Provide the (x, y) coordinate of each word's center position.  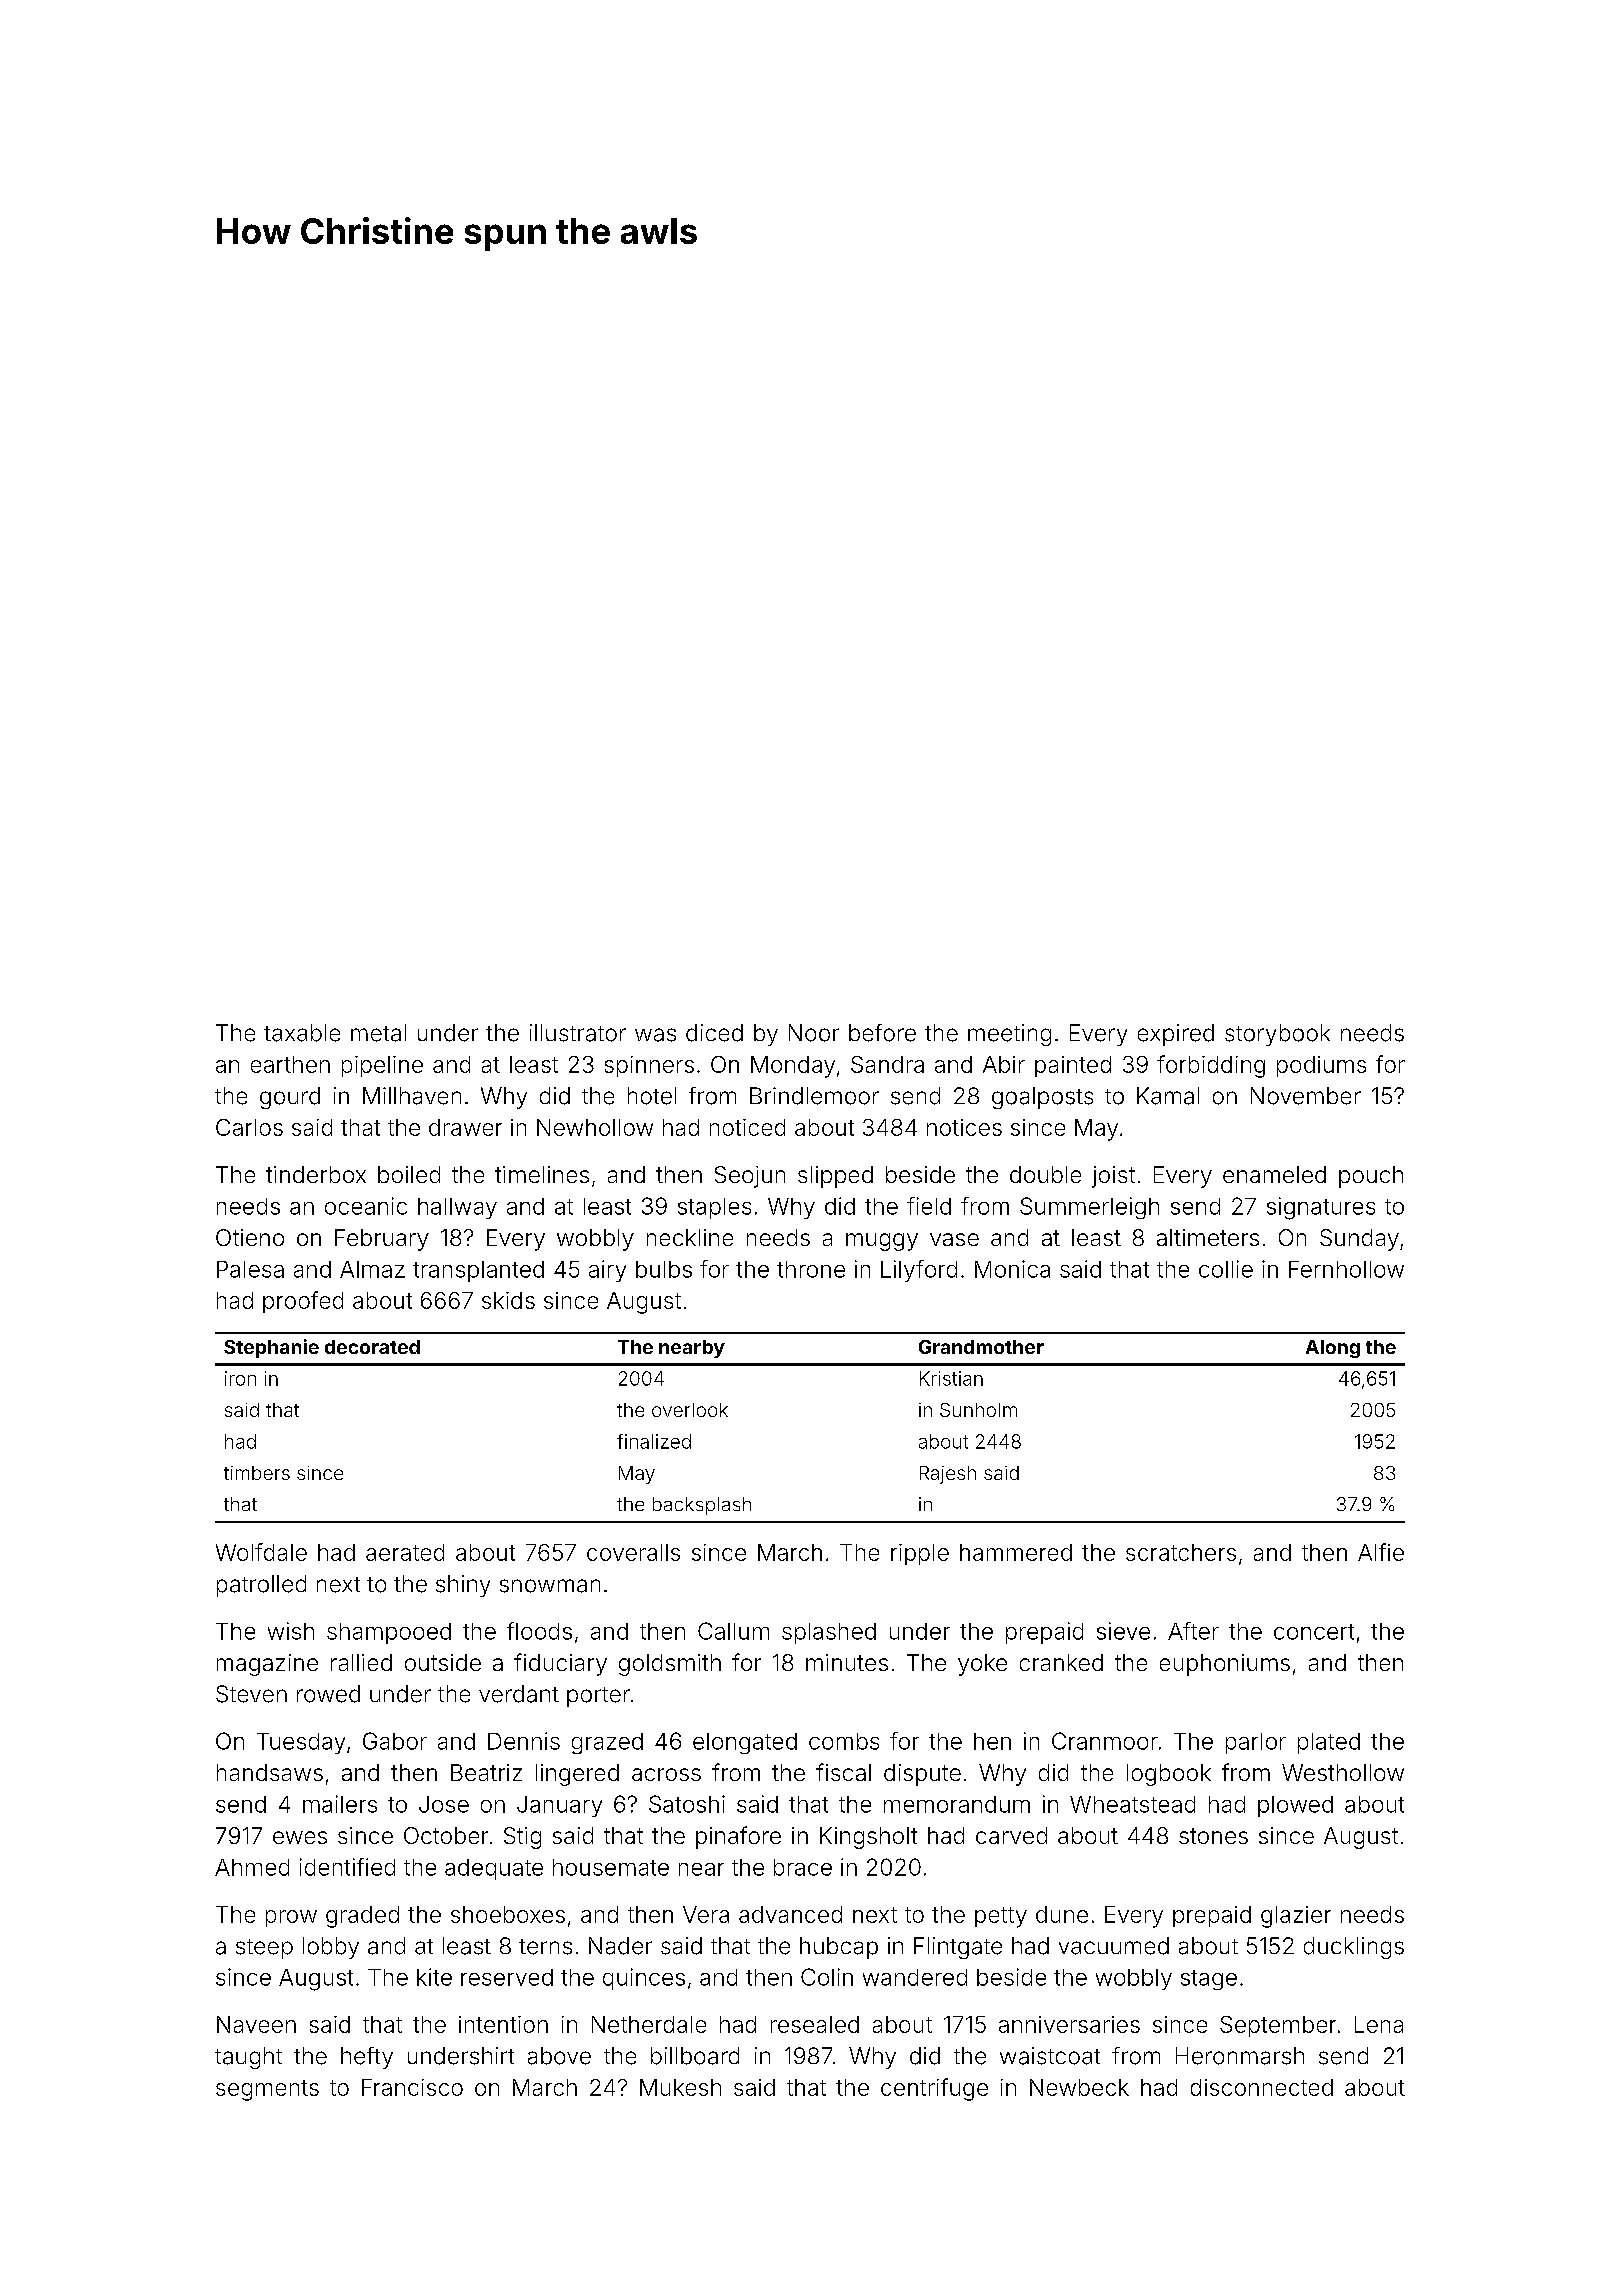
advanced (790, 1914)
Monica (1012, 1269)
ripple (920, 1554)
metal (378, 1033)
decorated (372, 1347)
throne (811, 1269)
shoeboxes (508, 1914)
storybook (1277, 1035)
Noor (814, 1033)
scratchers (1181, 1552)
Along (1333, 1349)
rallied (361, 1662)
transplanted (478, 1271)
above (559, 2056)
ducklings (1354, 1948)
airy (607, 1271)
